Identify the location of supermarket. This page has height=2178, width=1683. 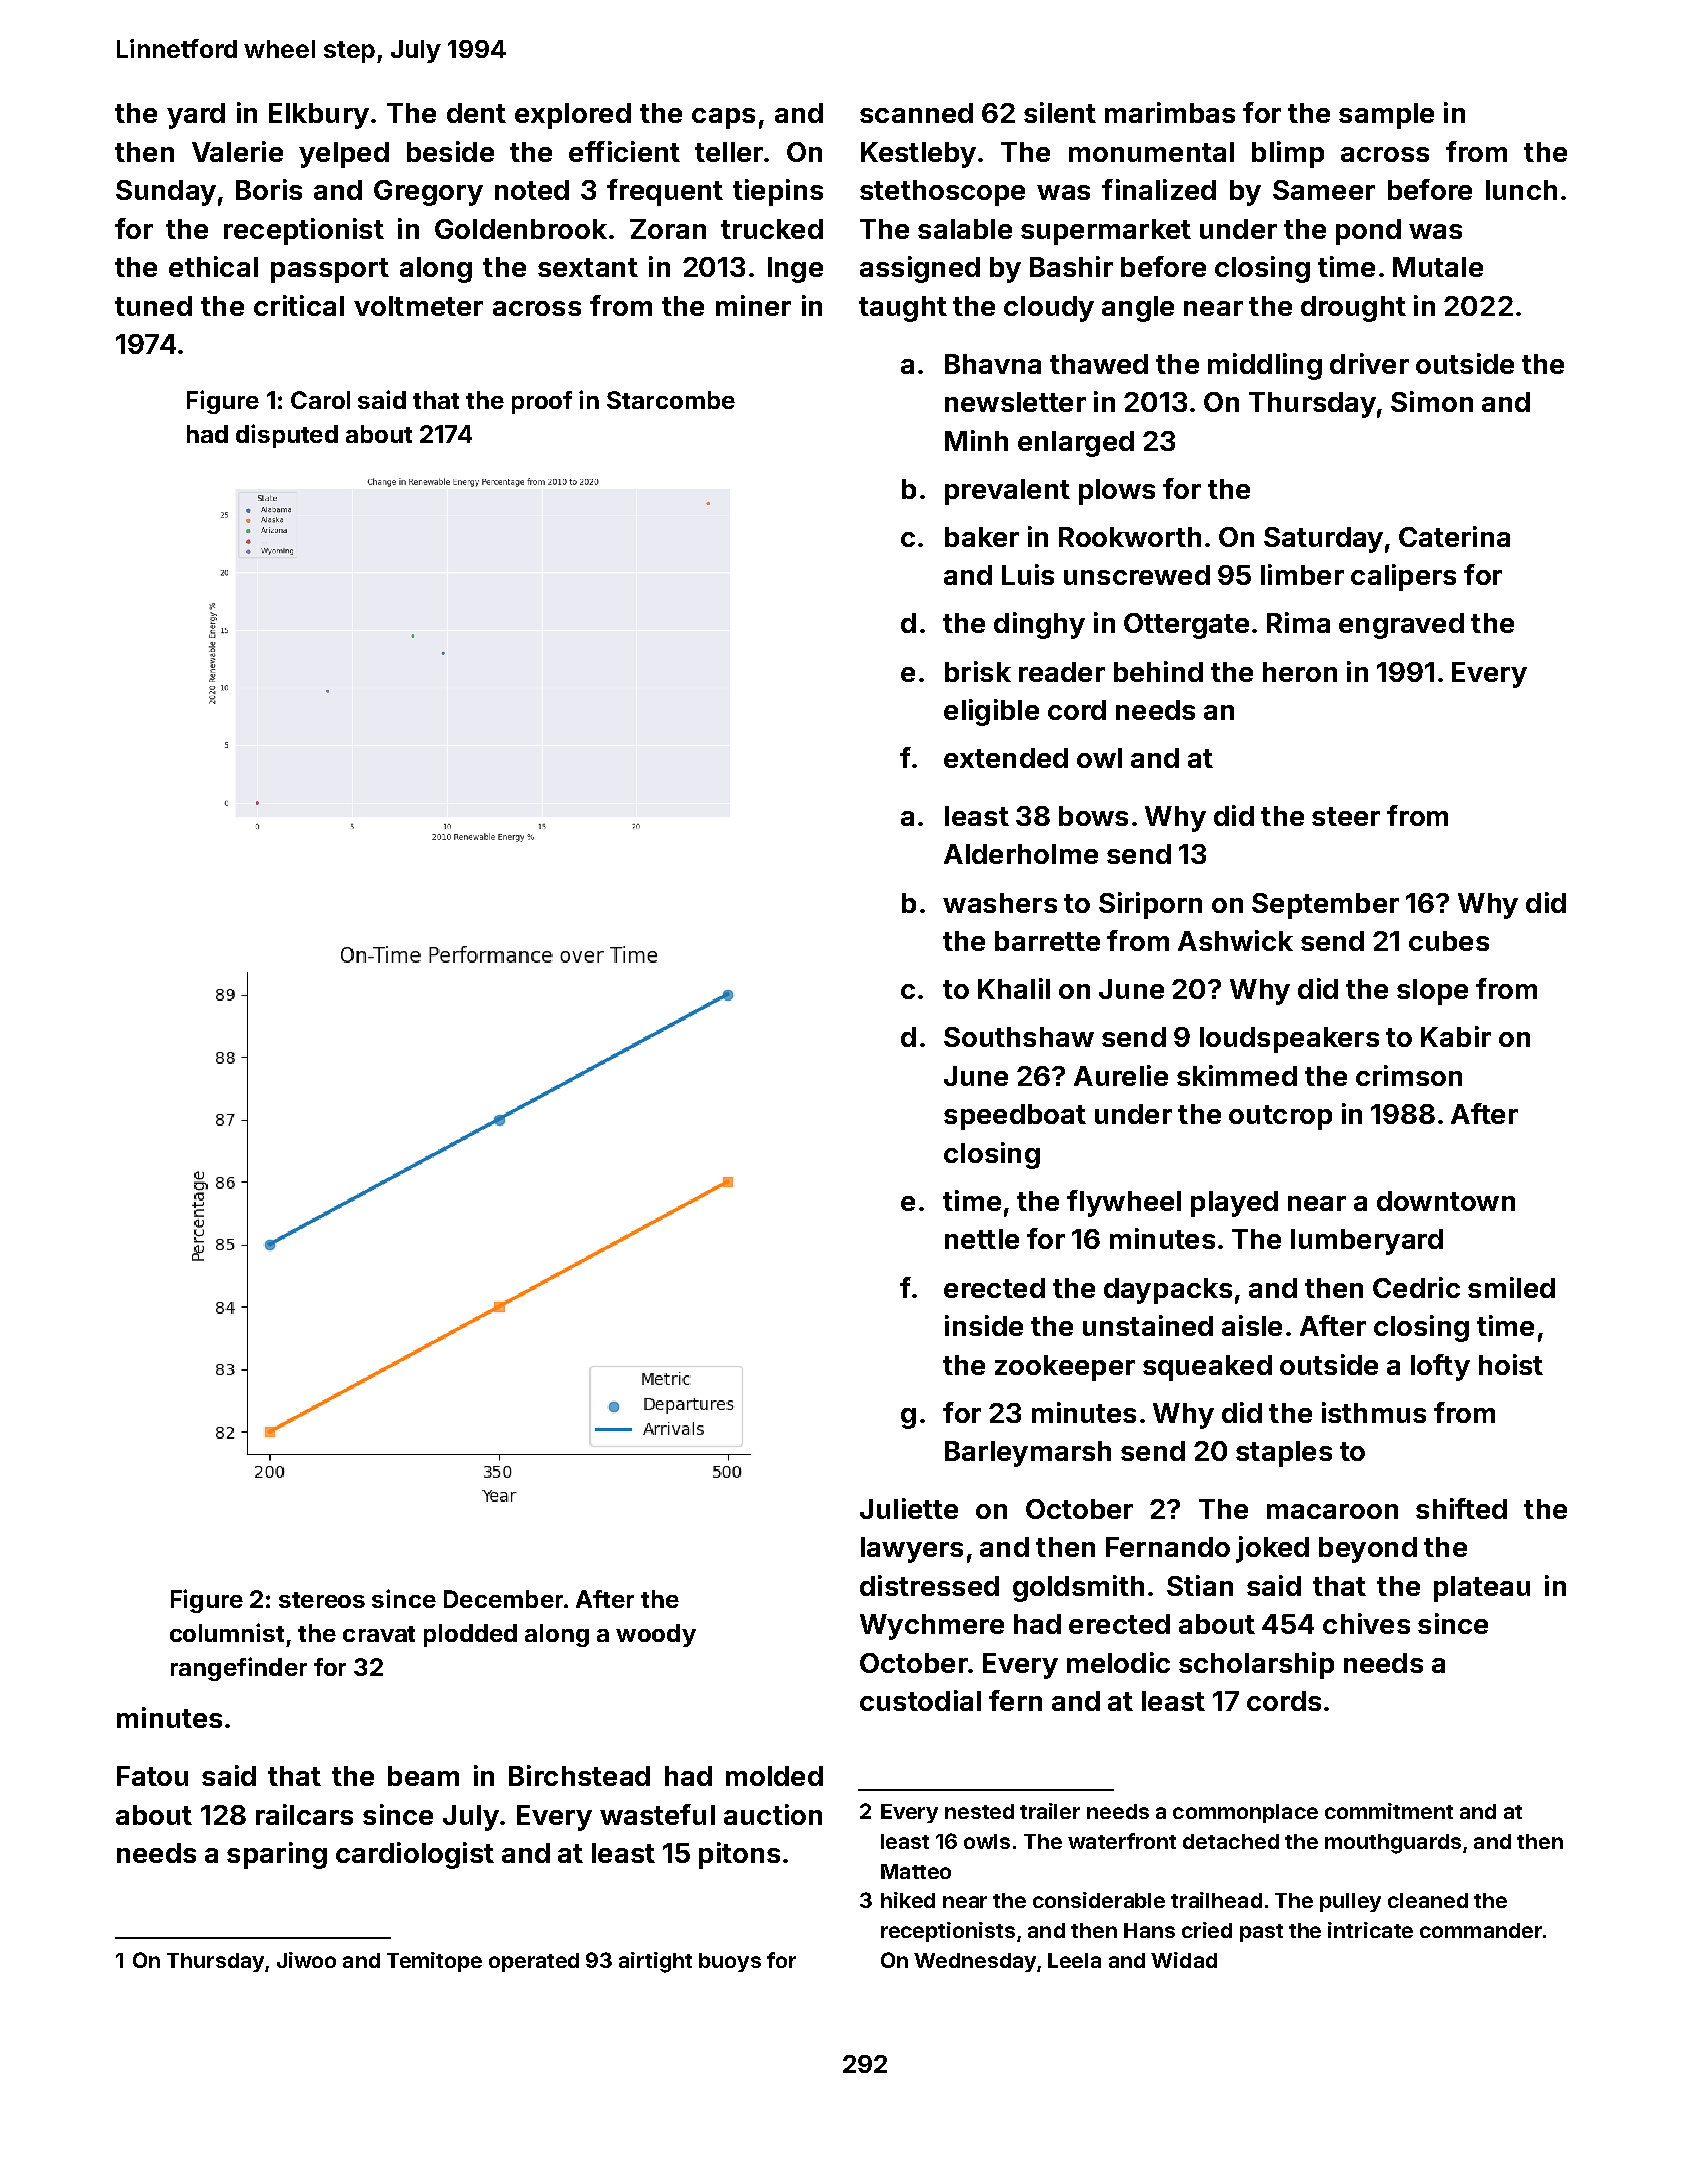
(1106, 232).
